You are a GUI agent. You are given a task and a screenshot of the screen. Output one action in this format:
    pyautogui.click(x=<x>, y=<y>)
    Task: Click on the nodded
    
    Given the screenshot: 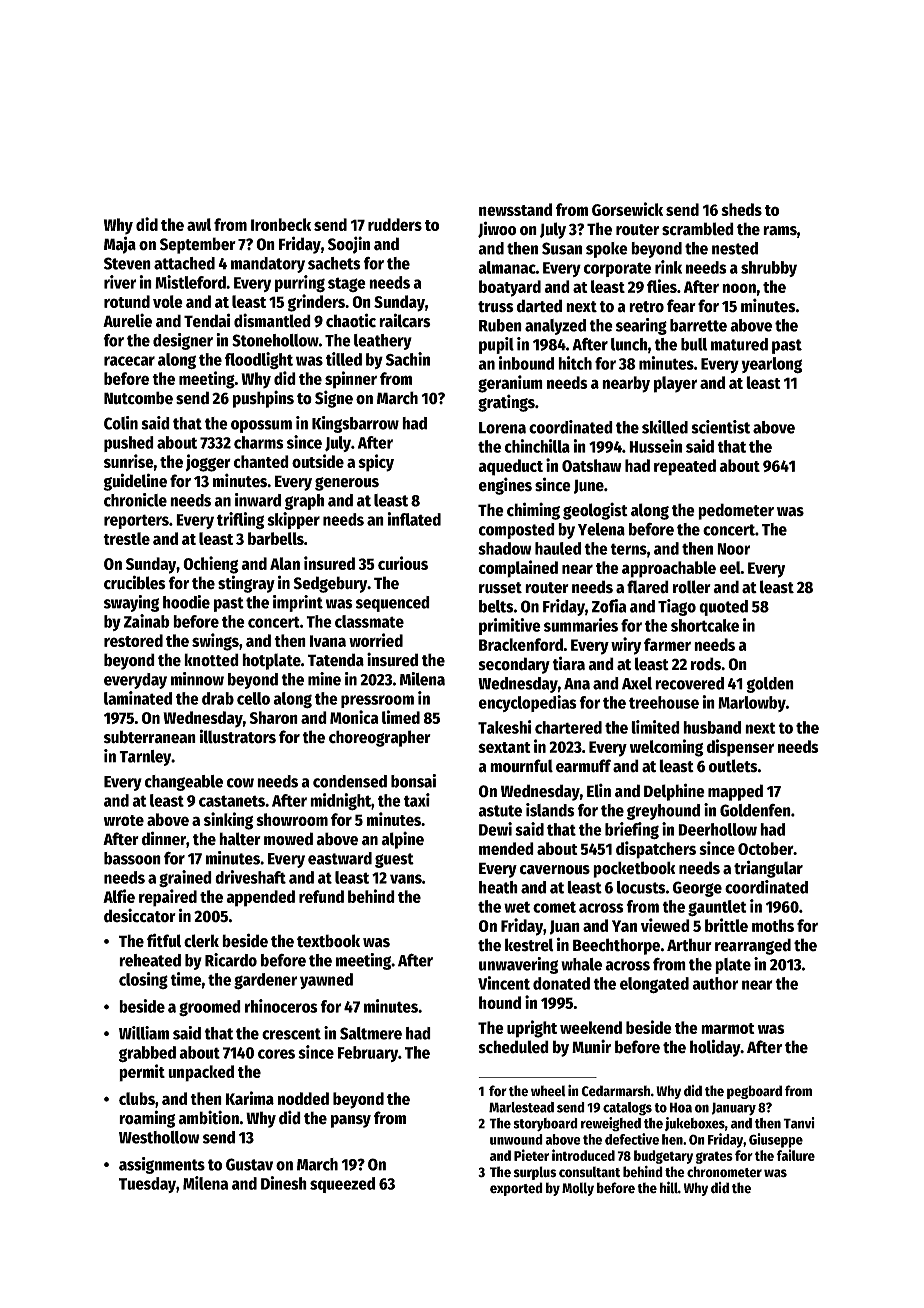 What is the action you would take?
    pyautogui.click(x=303, y=1098)
